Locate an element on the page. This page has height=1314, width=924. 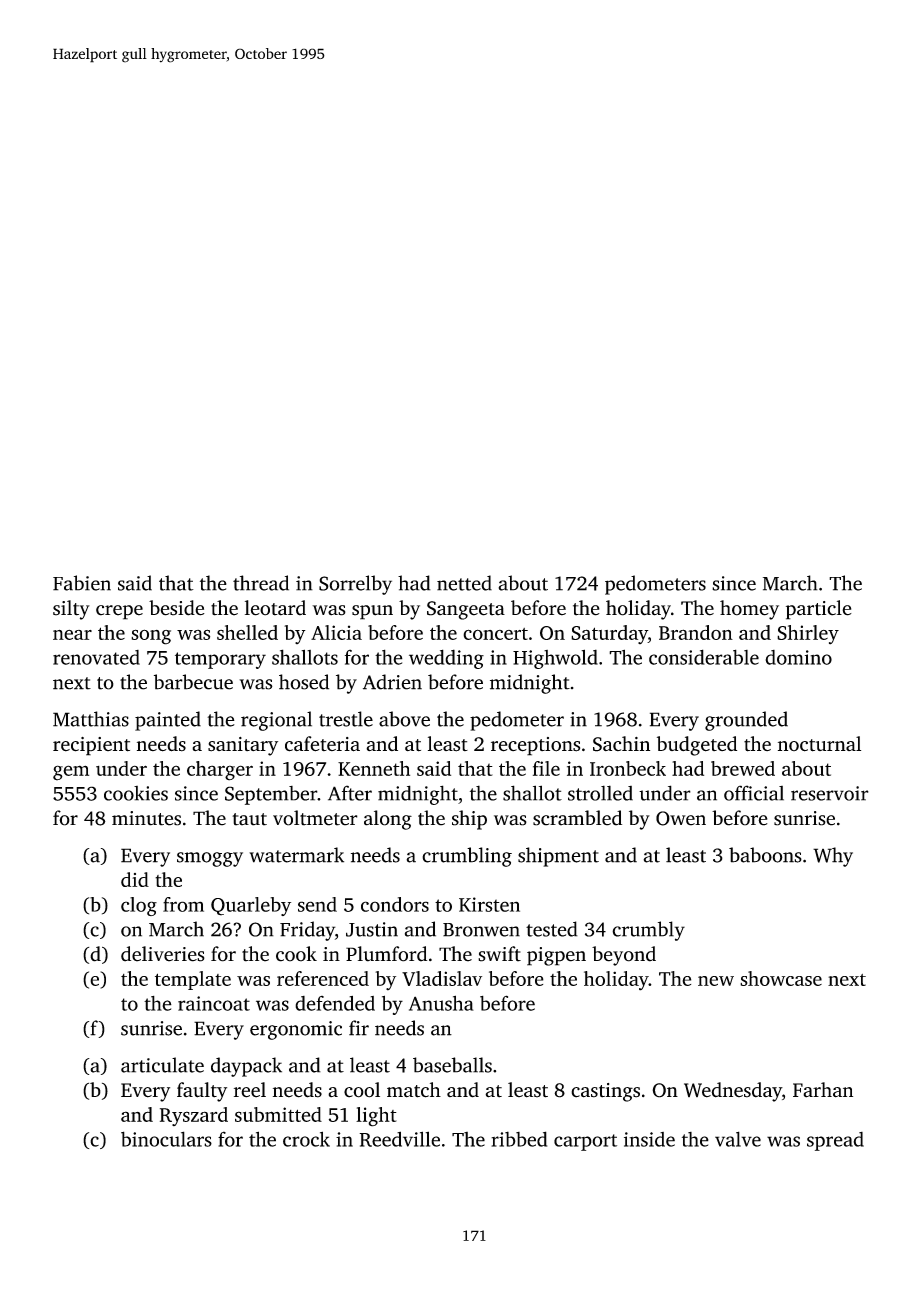
particle is located at coordinates (819, 610).
